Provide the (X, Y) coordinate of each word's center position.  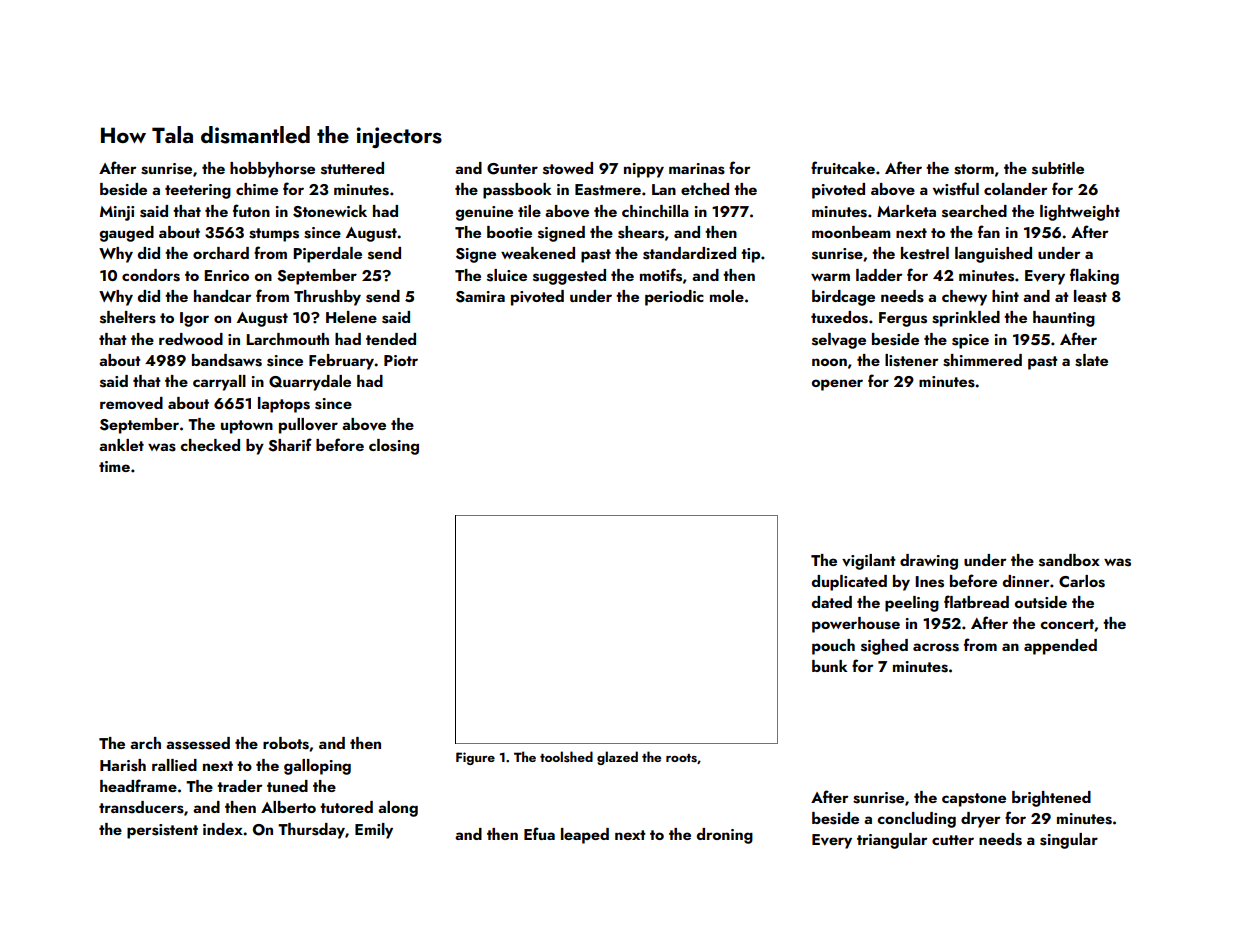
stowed (568, 168)
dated (832, 602)
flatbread (976, 601)
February (342, 362)
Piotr (401, 360)
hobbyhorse (272, 170)
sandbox (1069, 560)
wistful (956, 189)
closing (394, 447)
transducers (141, 807)
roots (681, 758)
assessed (198, 743)
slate (1091, 360)
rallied (174, 765)
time (114, 466)
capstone (974, 800)
